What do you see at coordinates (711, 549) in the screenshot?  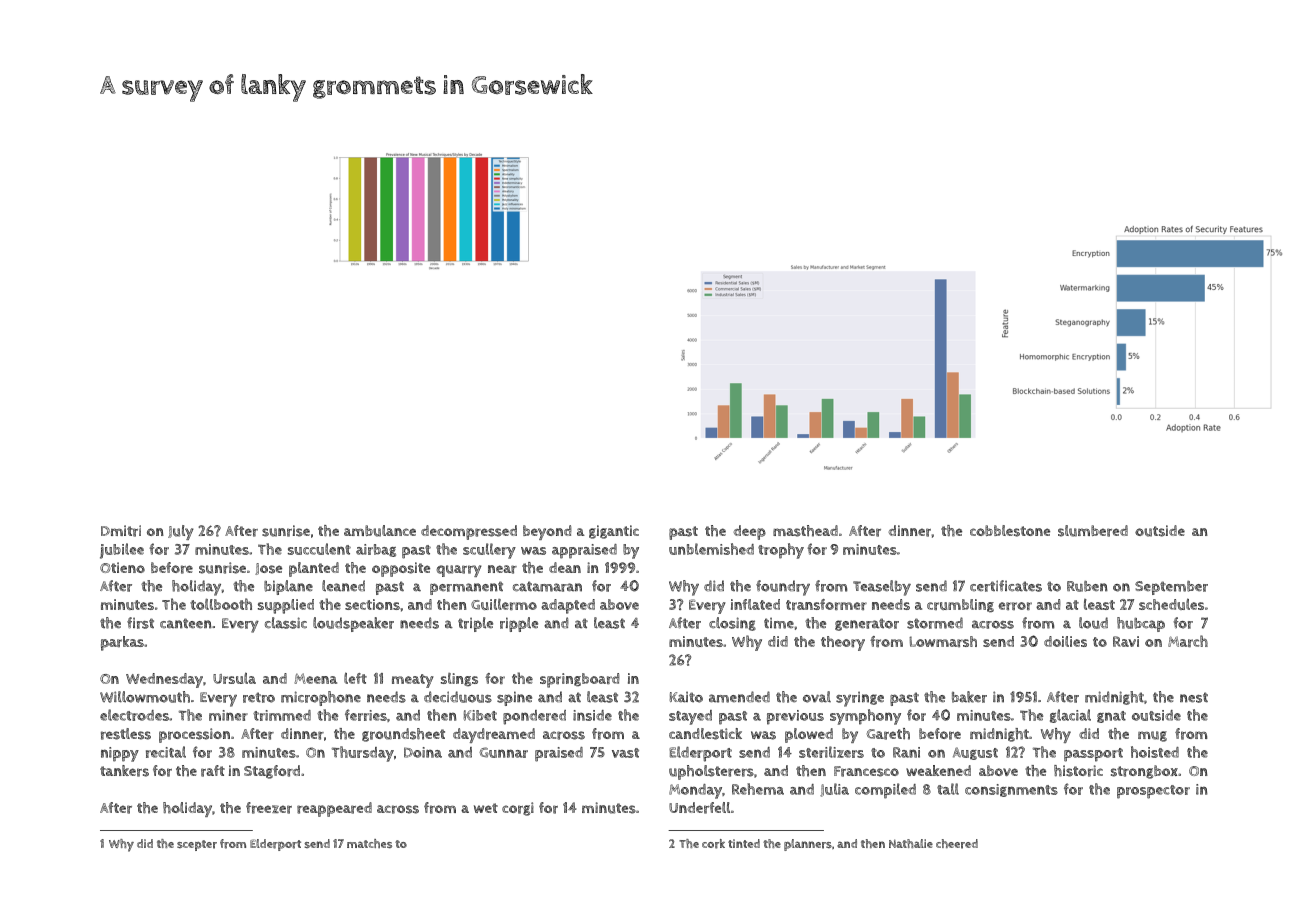 I see `unblemished` at bounding box center [711, 549].
